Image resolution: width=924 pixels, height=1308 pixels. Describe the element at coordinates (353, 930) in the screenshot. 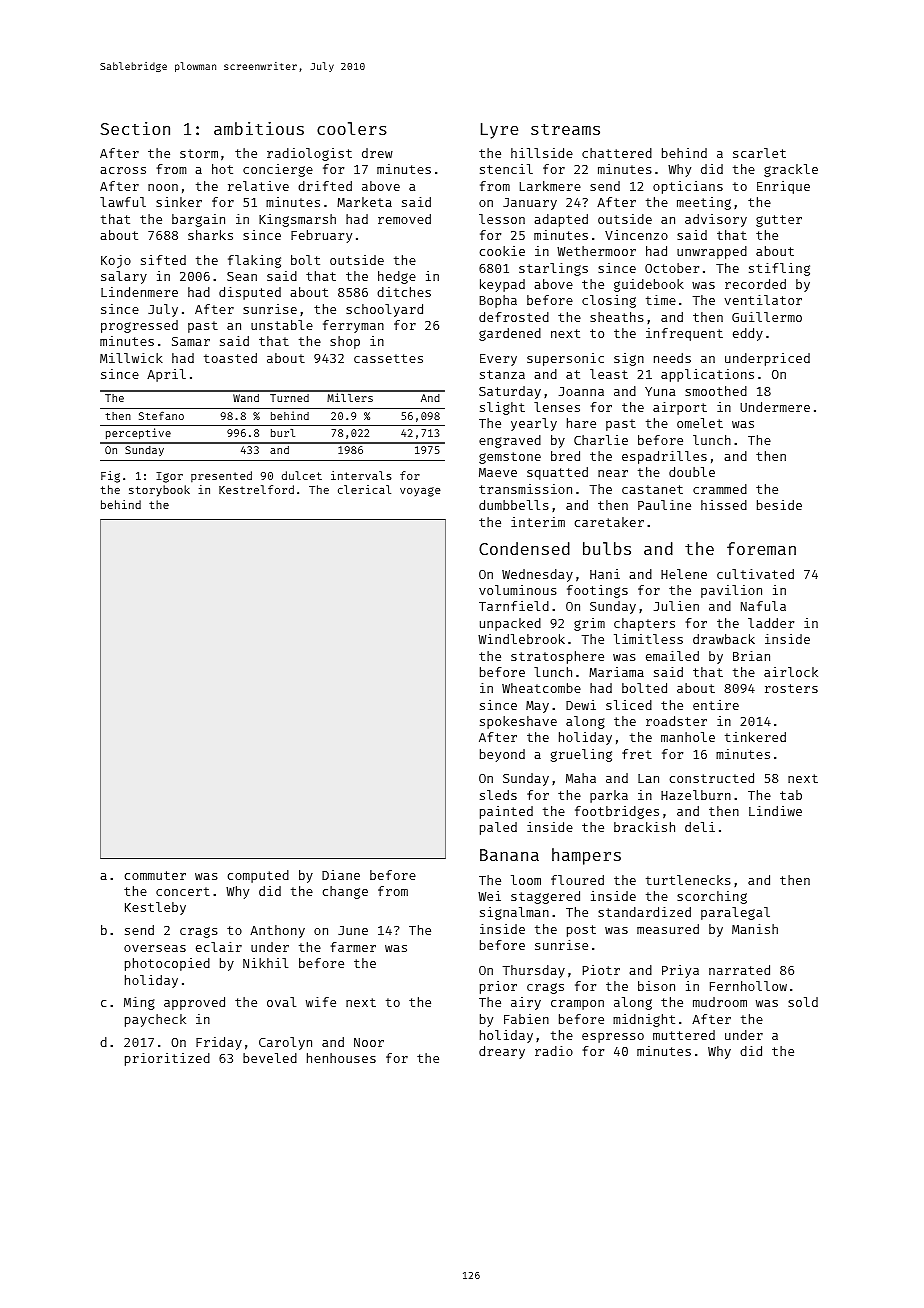

I see `June` at that location.
